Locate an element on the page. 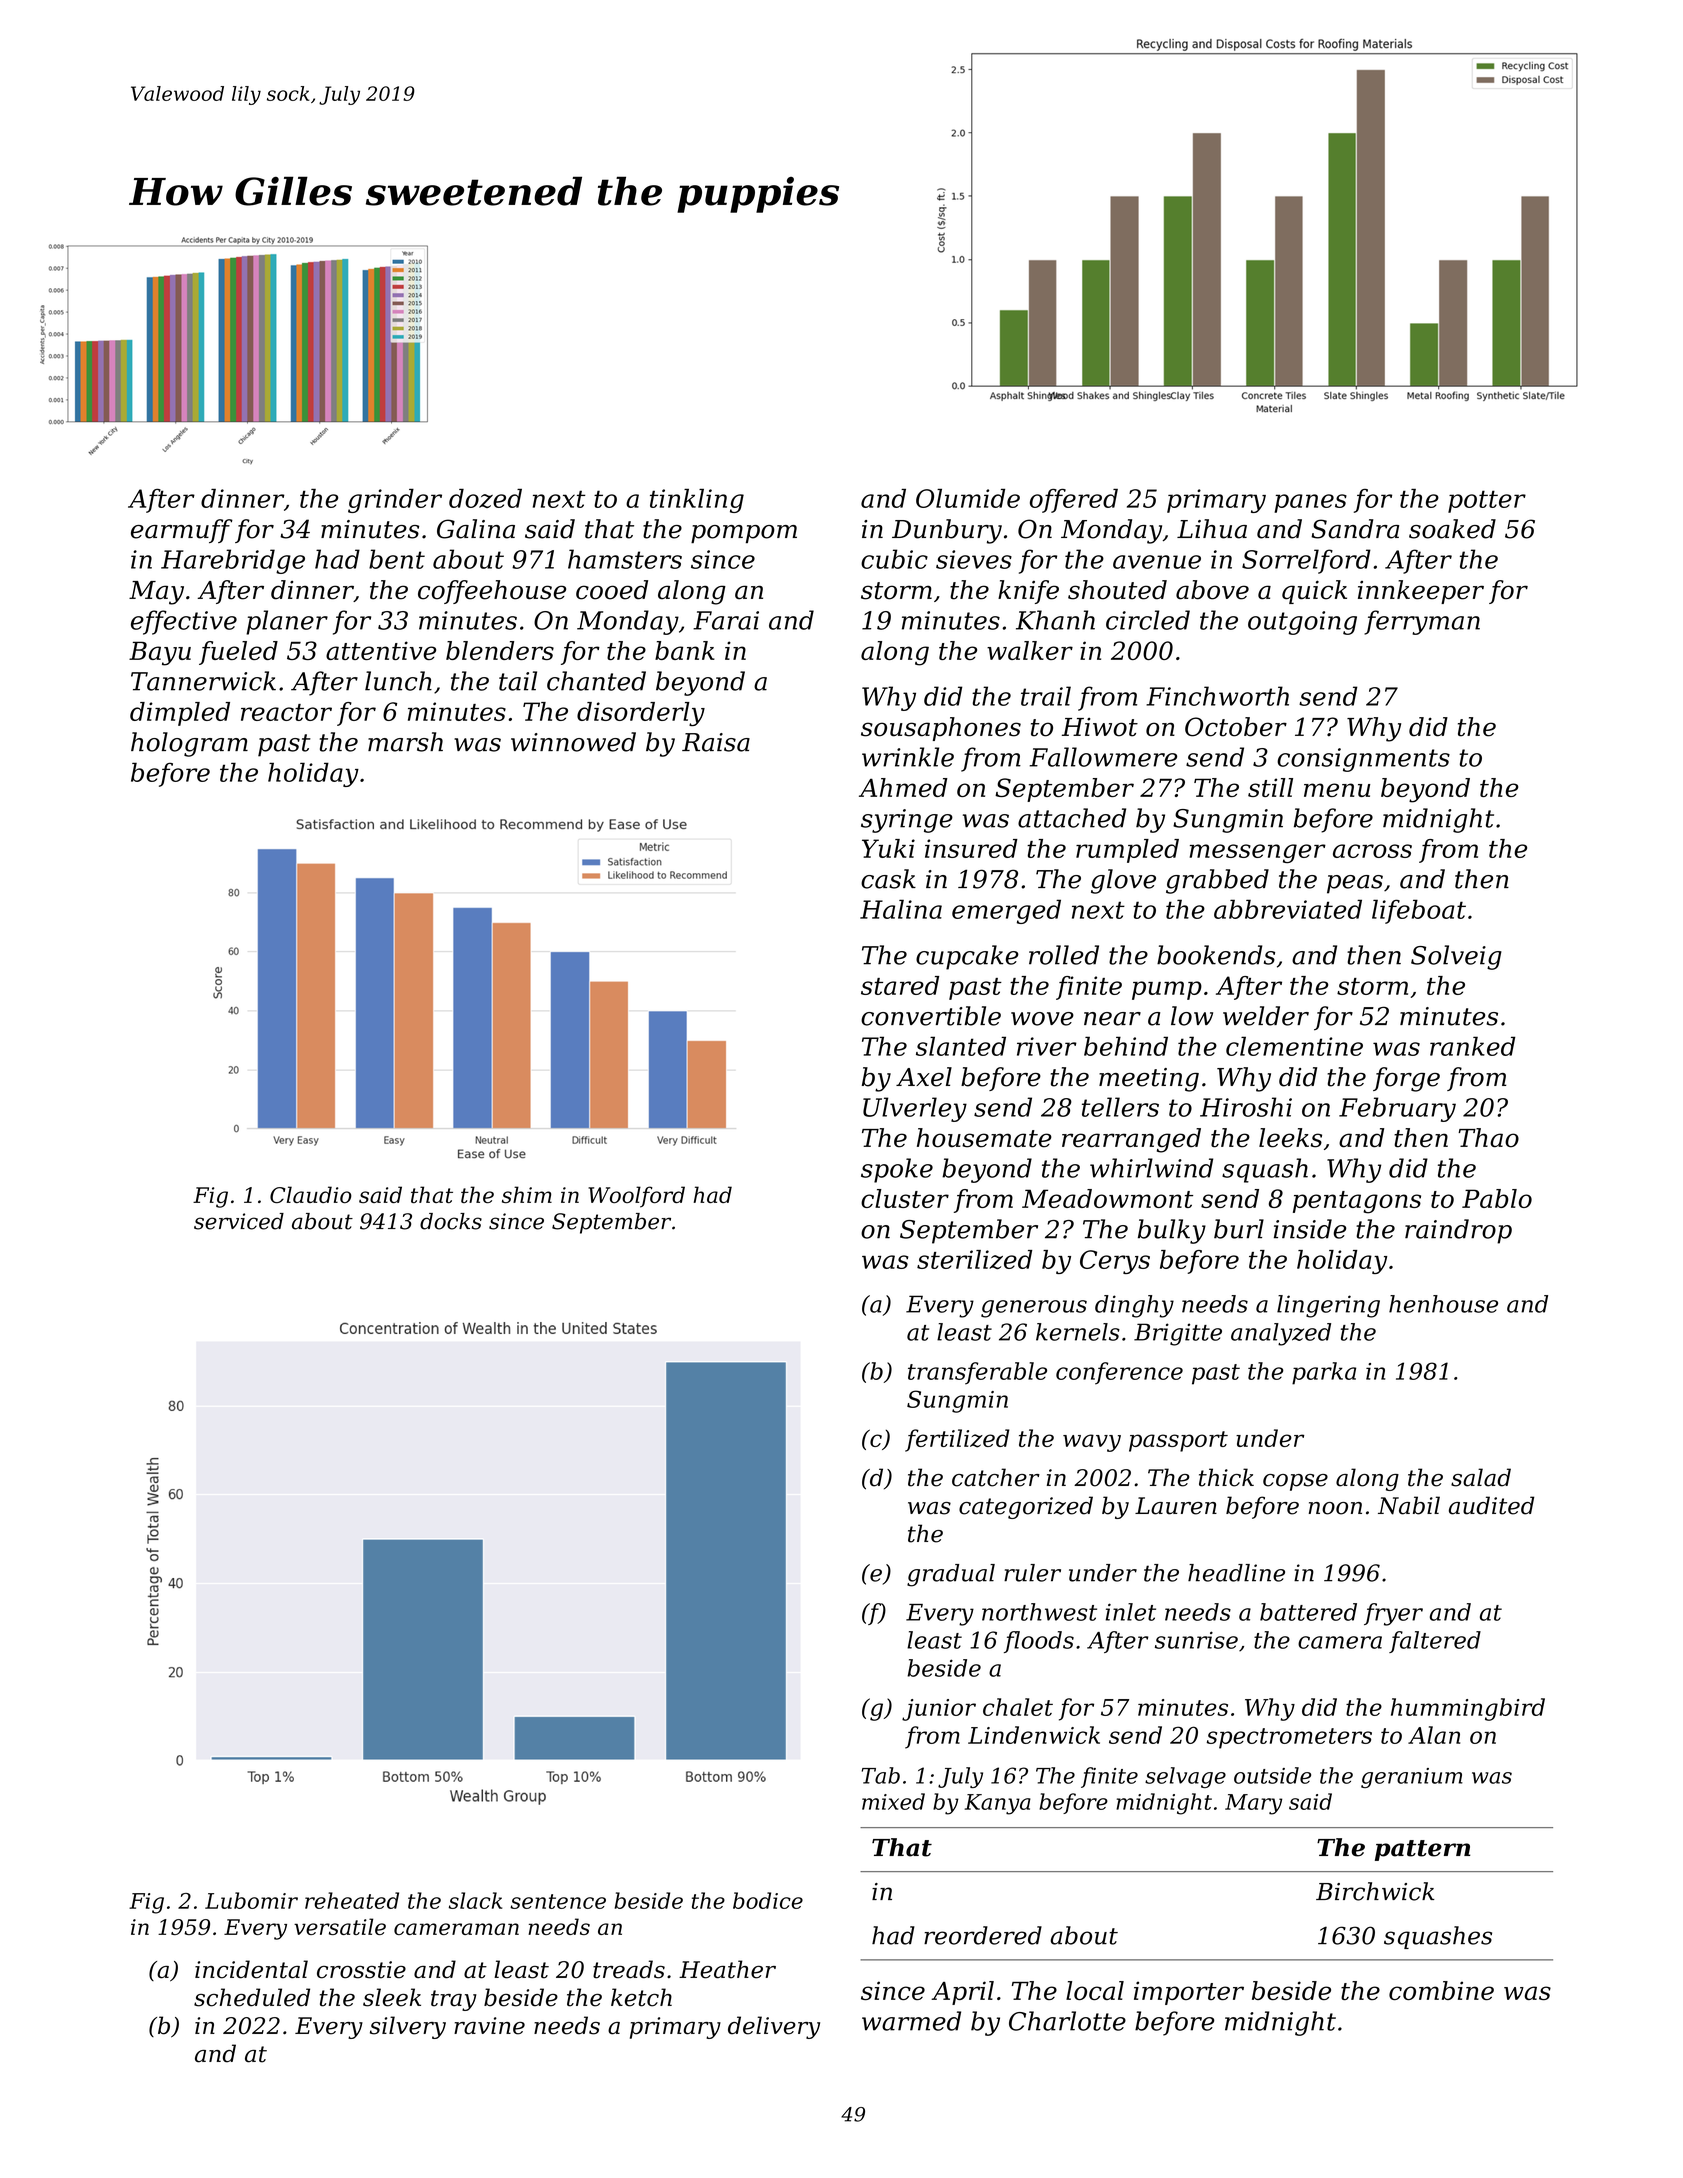 The height and width of the page is (2178, 1683). Farai is located at coordinates (726, 620).
